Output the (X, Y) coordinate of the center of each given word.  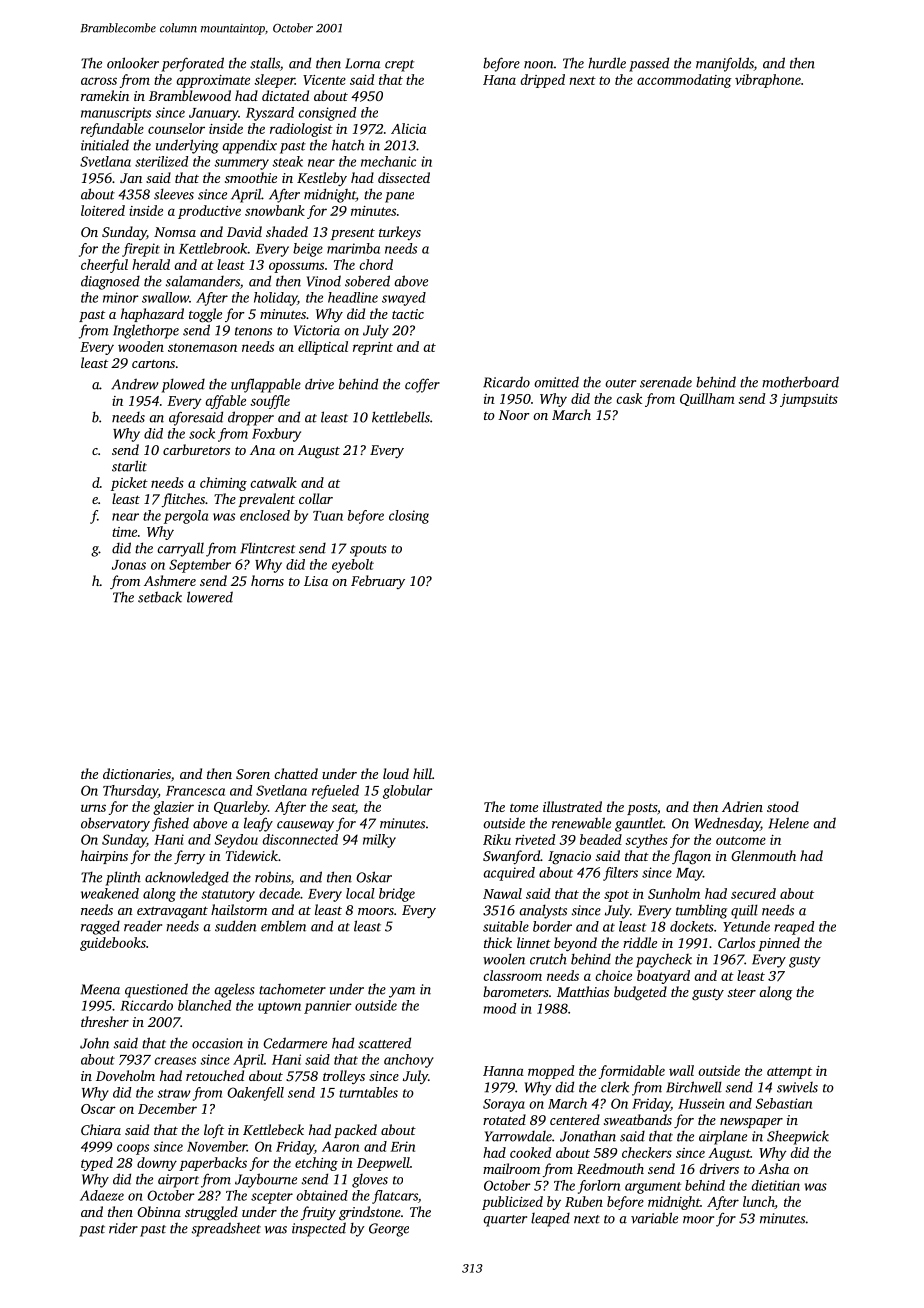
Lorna (362, 63)
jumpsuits (809, 400)
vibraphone (768, 81)
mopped (551, 1072)
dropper (251, 418)
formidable (632, 1072)
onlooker (133, 63)
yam (402, 992)
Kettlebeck (273, 1129)
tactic (408, 314)
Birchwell (694, 1087)
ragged (100, 928)
